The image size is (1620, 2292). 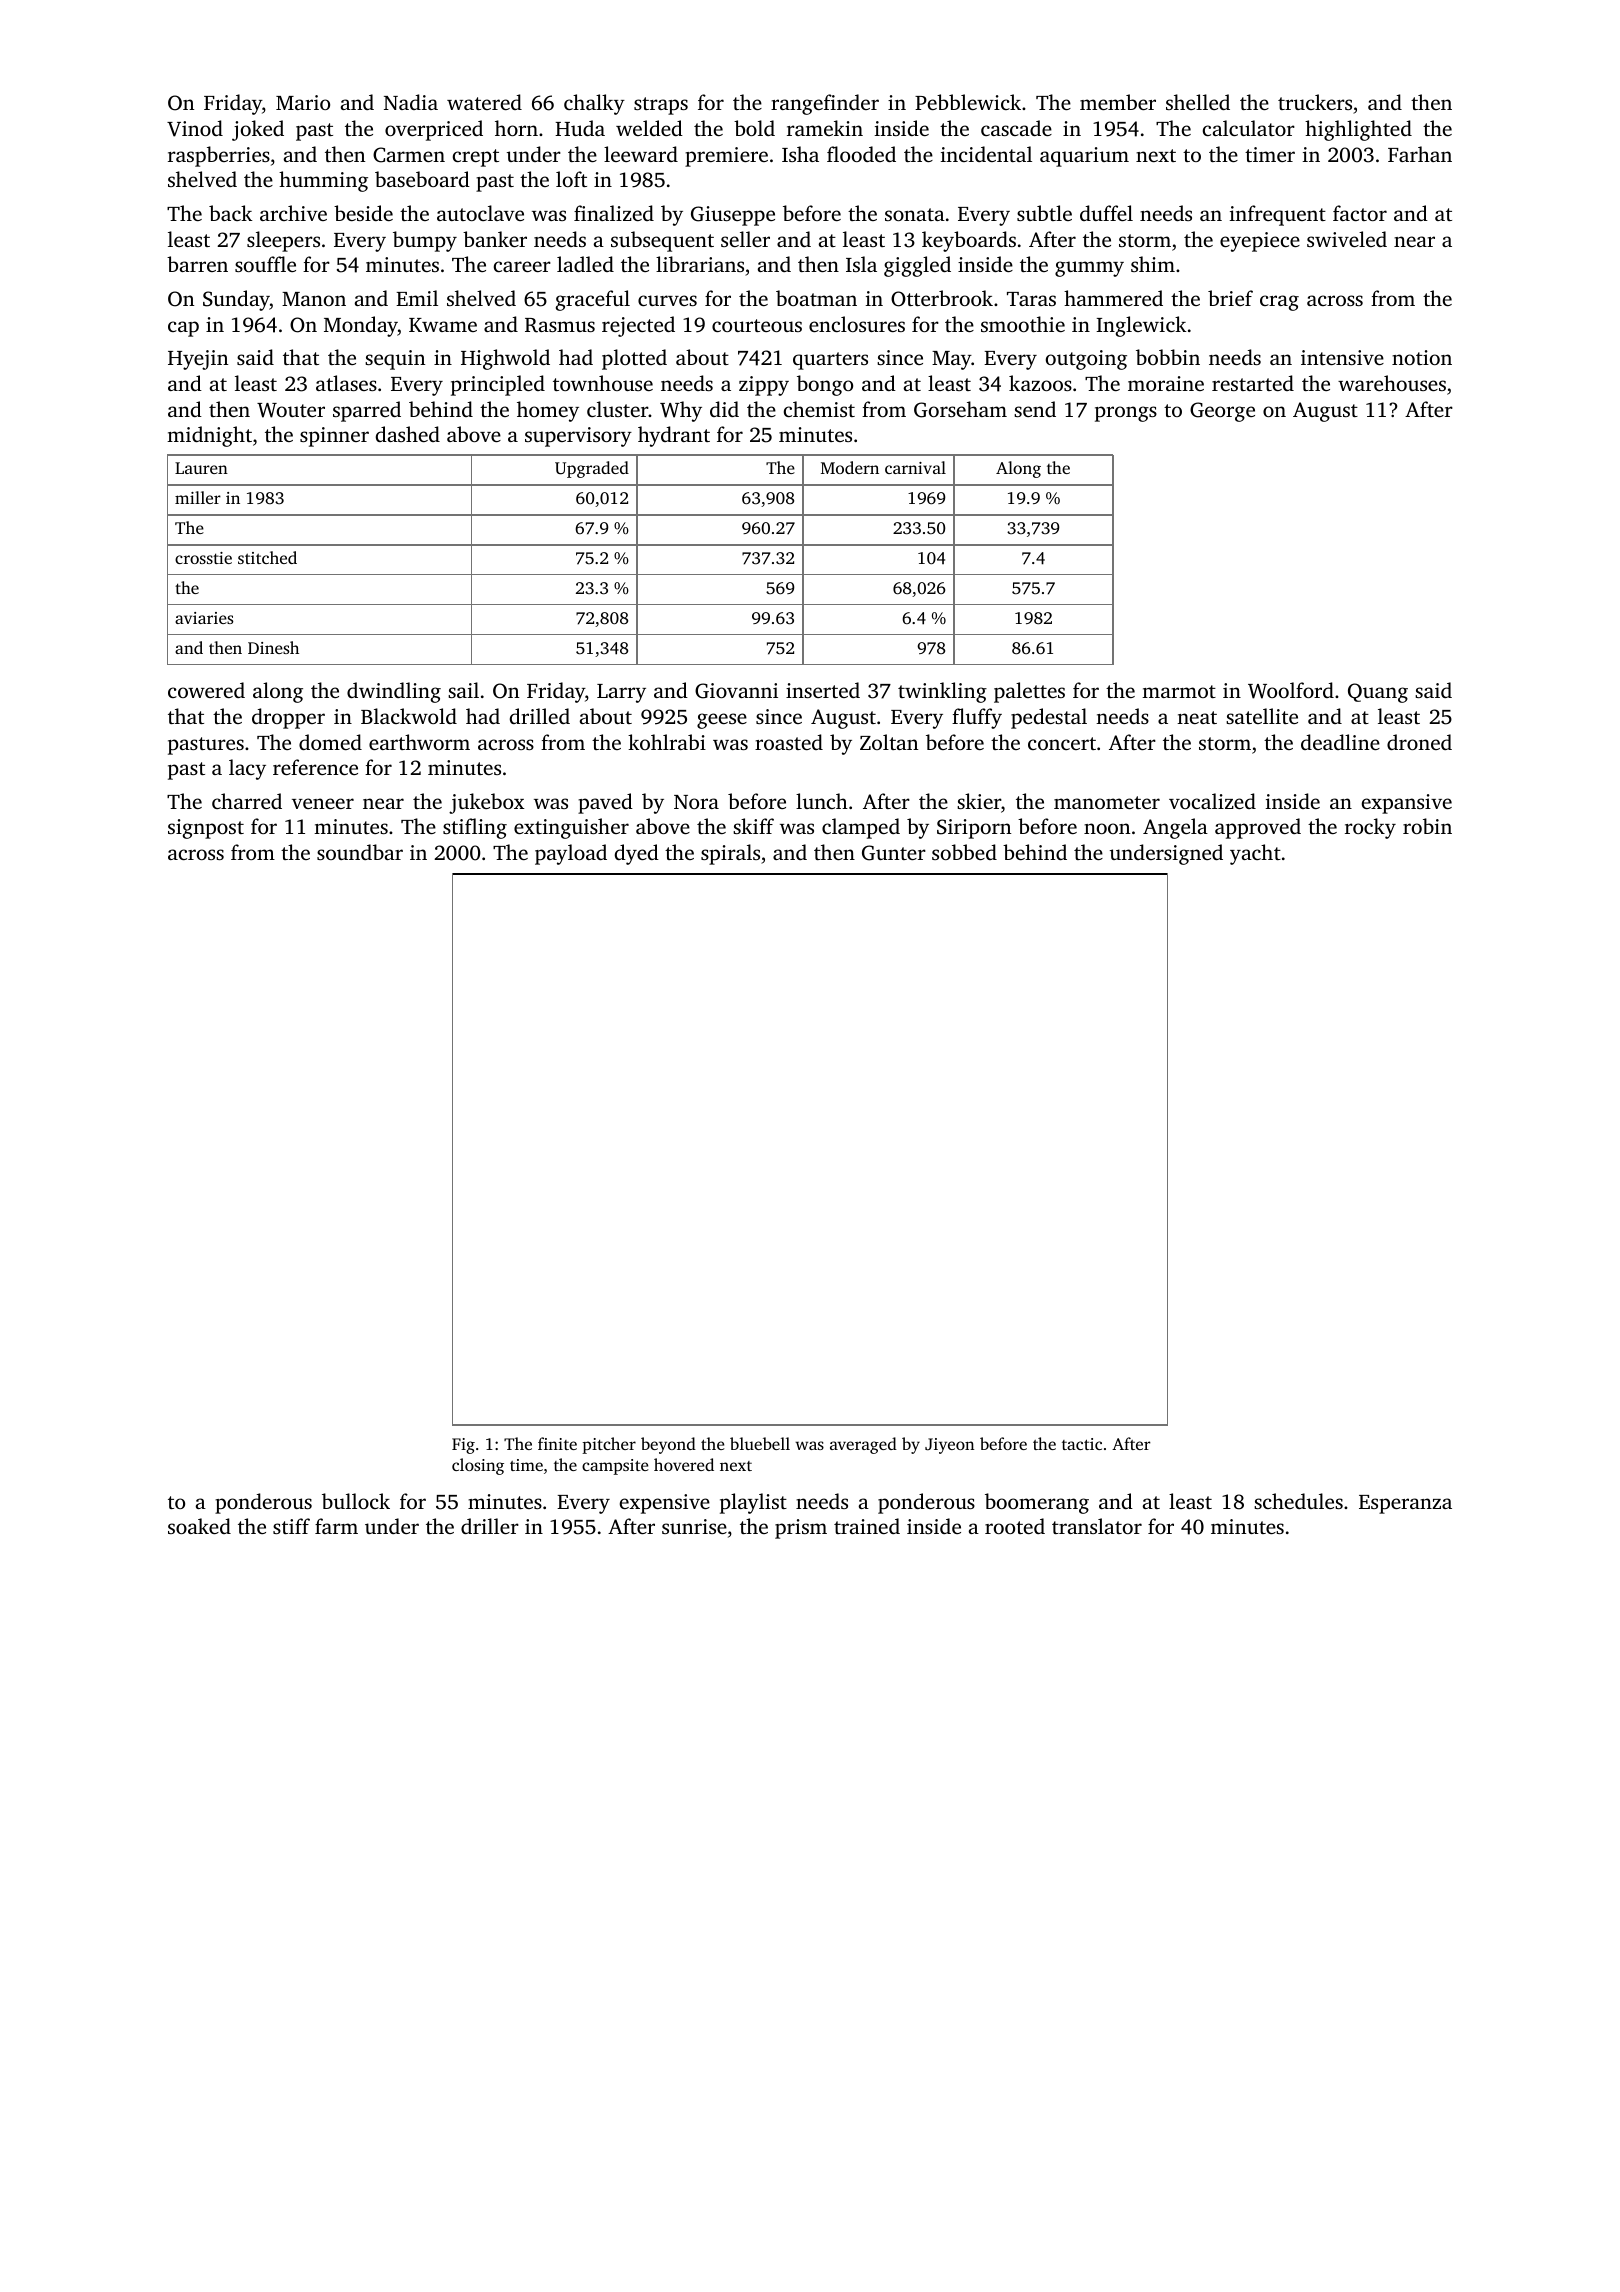 What do you see at coordinates (1255, 854) in the screenshot?
I see `yacht` at bounding box center [1255, 854].
